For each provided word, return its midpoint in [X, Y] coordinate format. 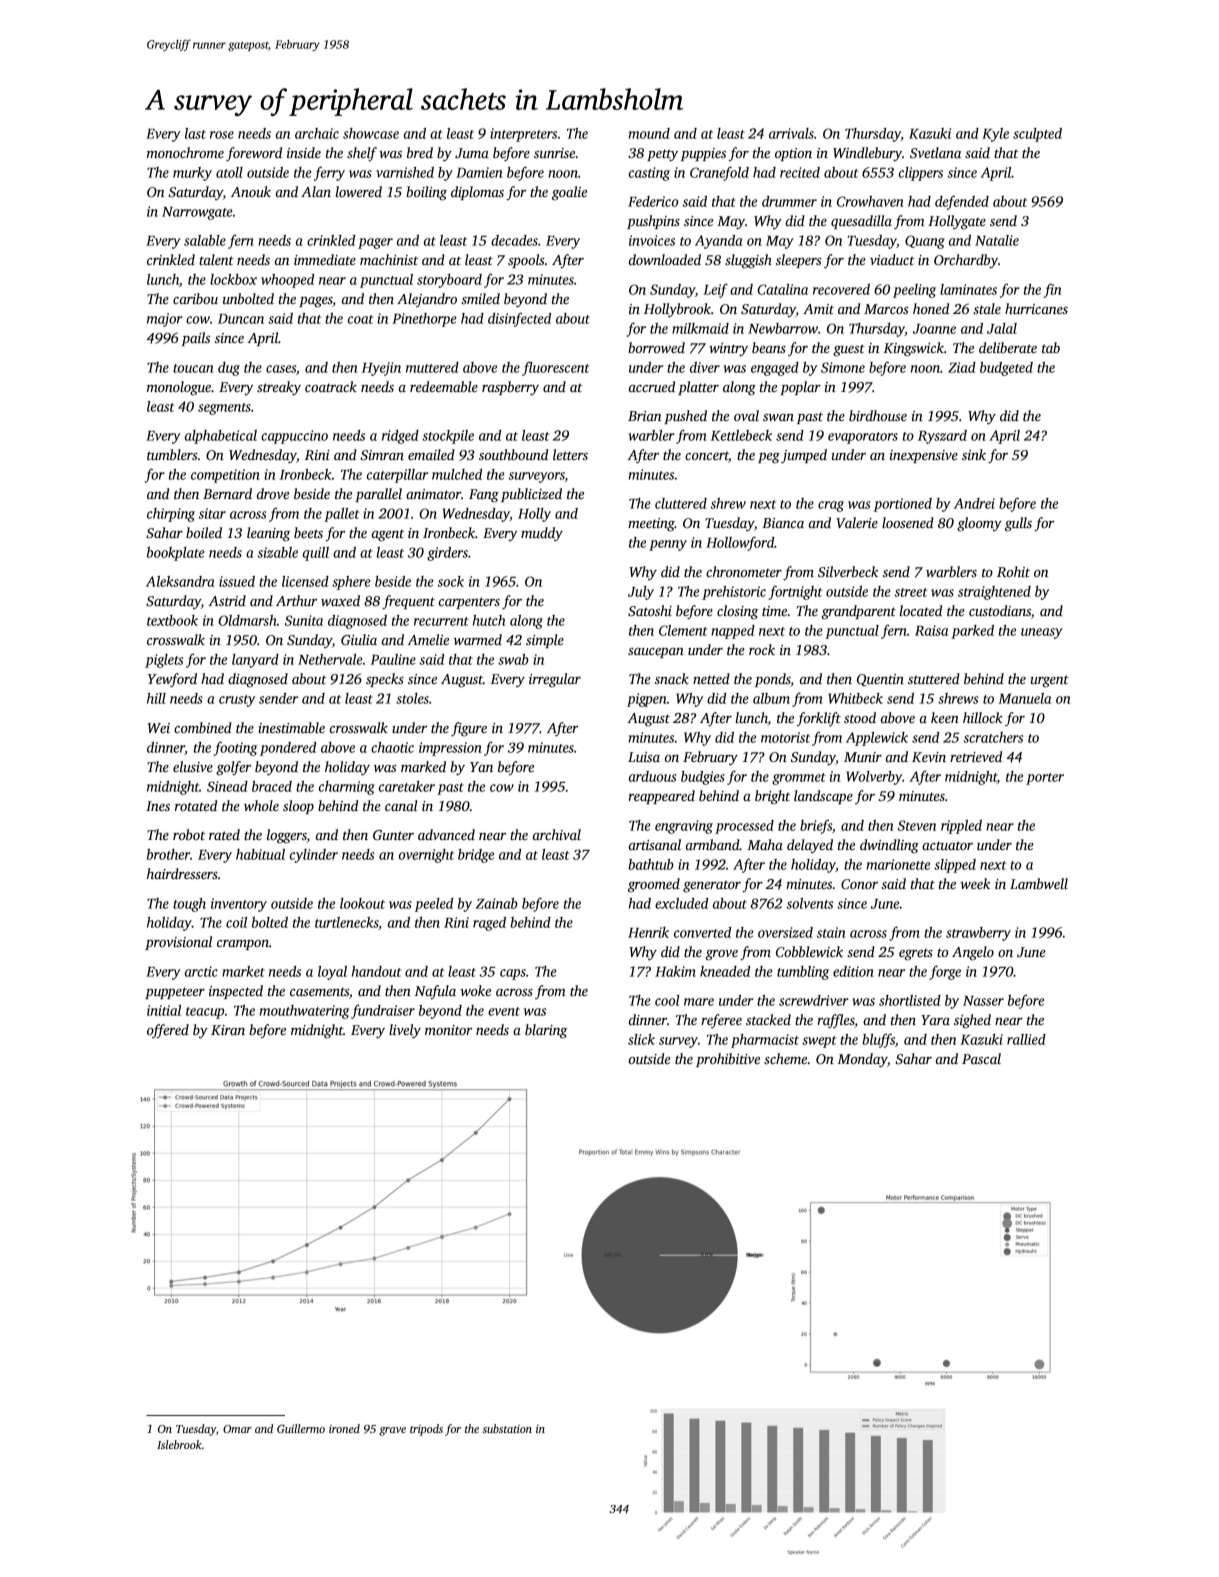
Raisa [931, 630]
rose [222, 135]
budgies [703, 778]
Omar [237, 1429]
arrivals [791, 133]
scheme [785, 1058]
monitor [448, 1030]
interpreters [523, 135]
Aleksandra [180, 581]
